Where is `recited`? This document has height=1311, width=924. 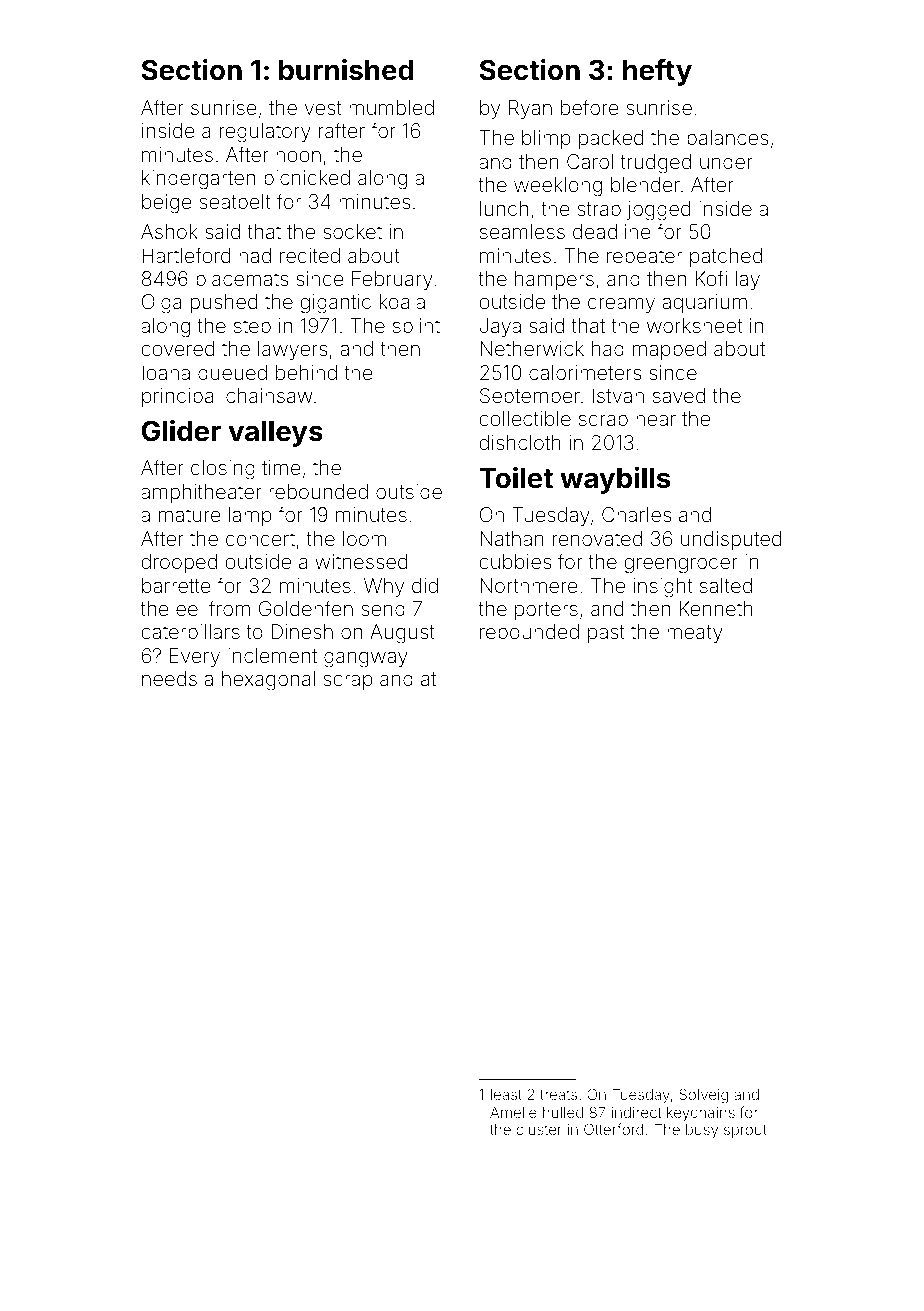
recited is located at coordinates (310, 255).
